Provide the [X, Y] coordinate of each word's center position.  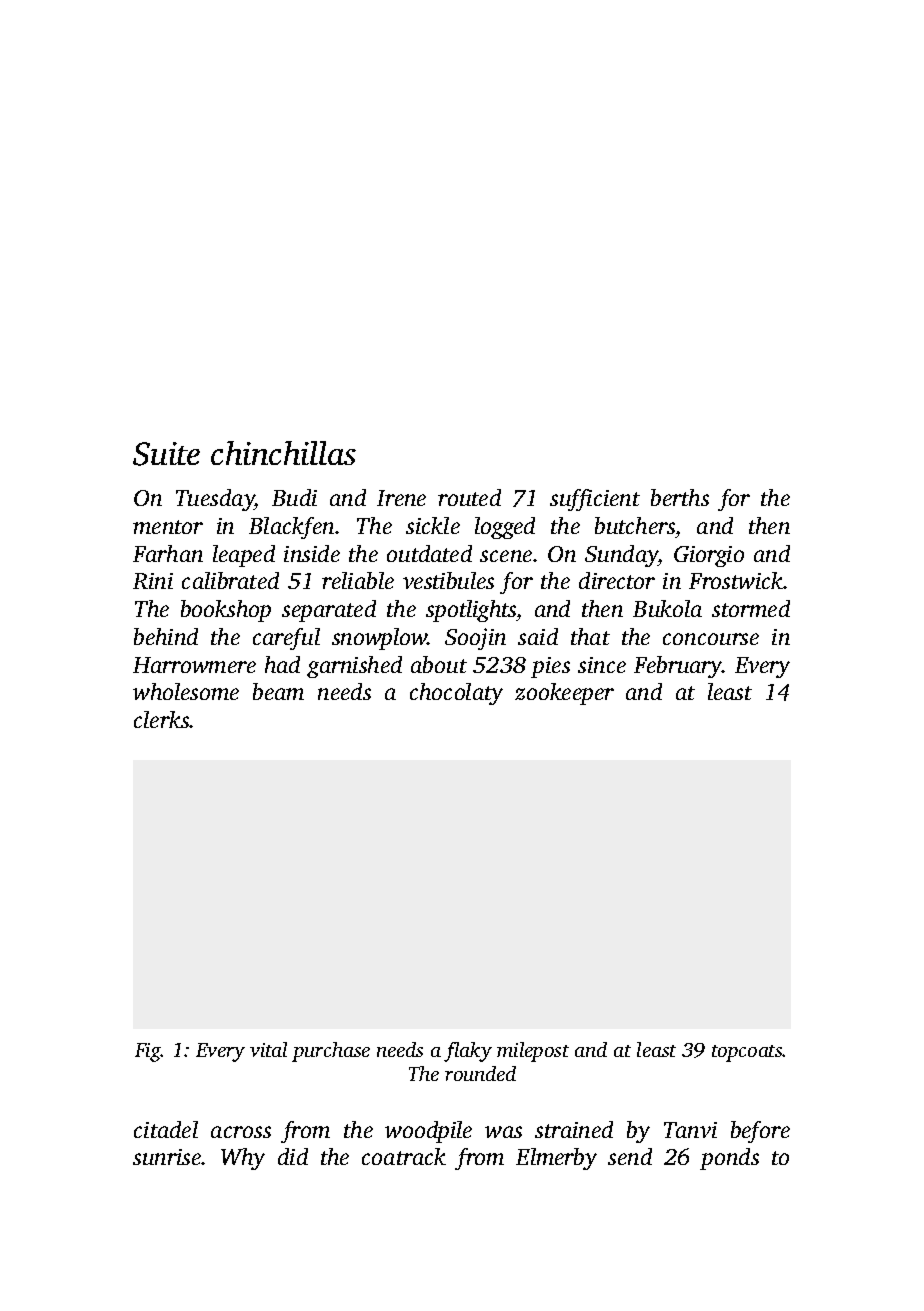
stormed [751, 608]
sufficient [595, 500]
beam [278, 691]
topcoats [747, 1053]
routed [469, 497]
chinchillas [283, 453]
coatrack [404, 1156]
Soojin [475, 639]
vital [268, 1049]
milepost [533, 1052]
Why [243, 1159]
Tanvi [690, 1130]
